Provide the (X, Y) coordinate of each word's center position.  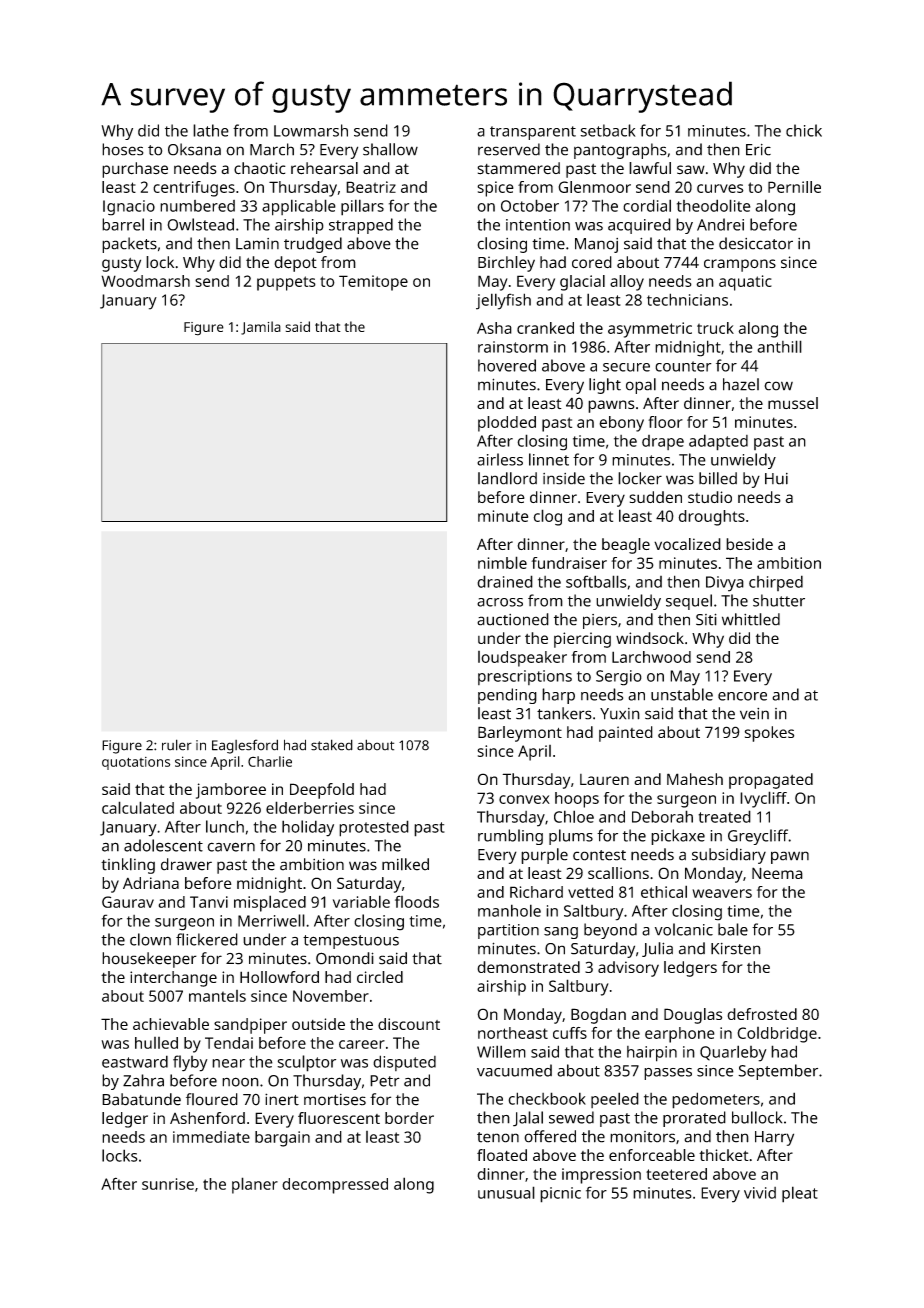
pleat (800, 1194)
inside (564, 478)
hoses (123, 149)
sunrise (168, 1184)
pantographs (620, 151)
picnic (560, 1195)
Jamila (261, 328)
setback (608, 130)
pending (507, 696)
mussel (793, 403)
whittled (751, 619)
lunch (225, 826)
